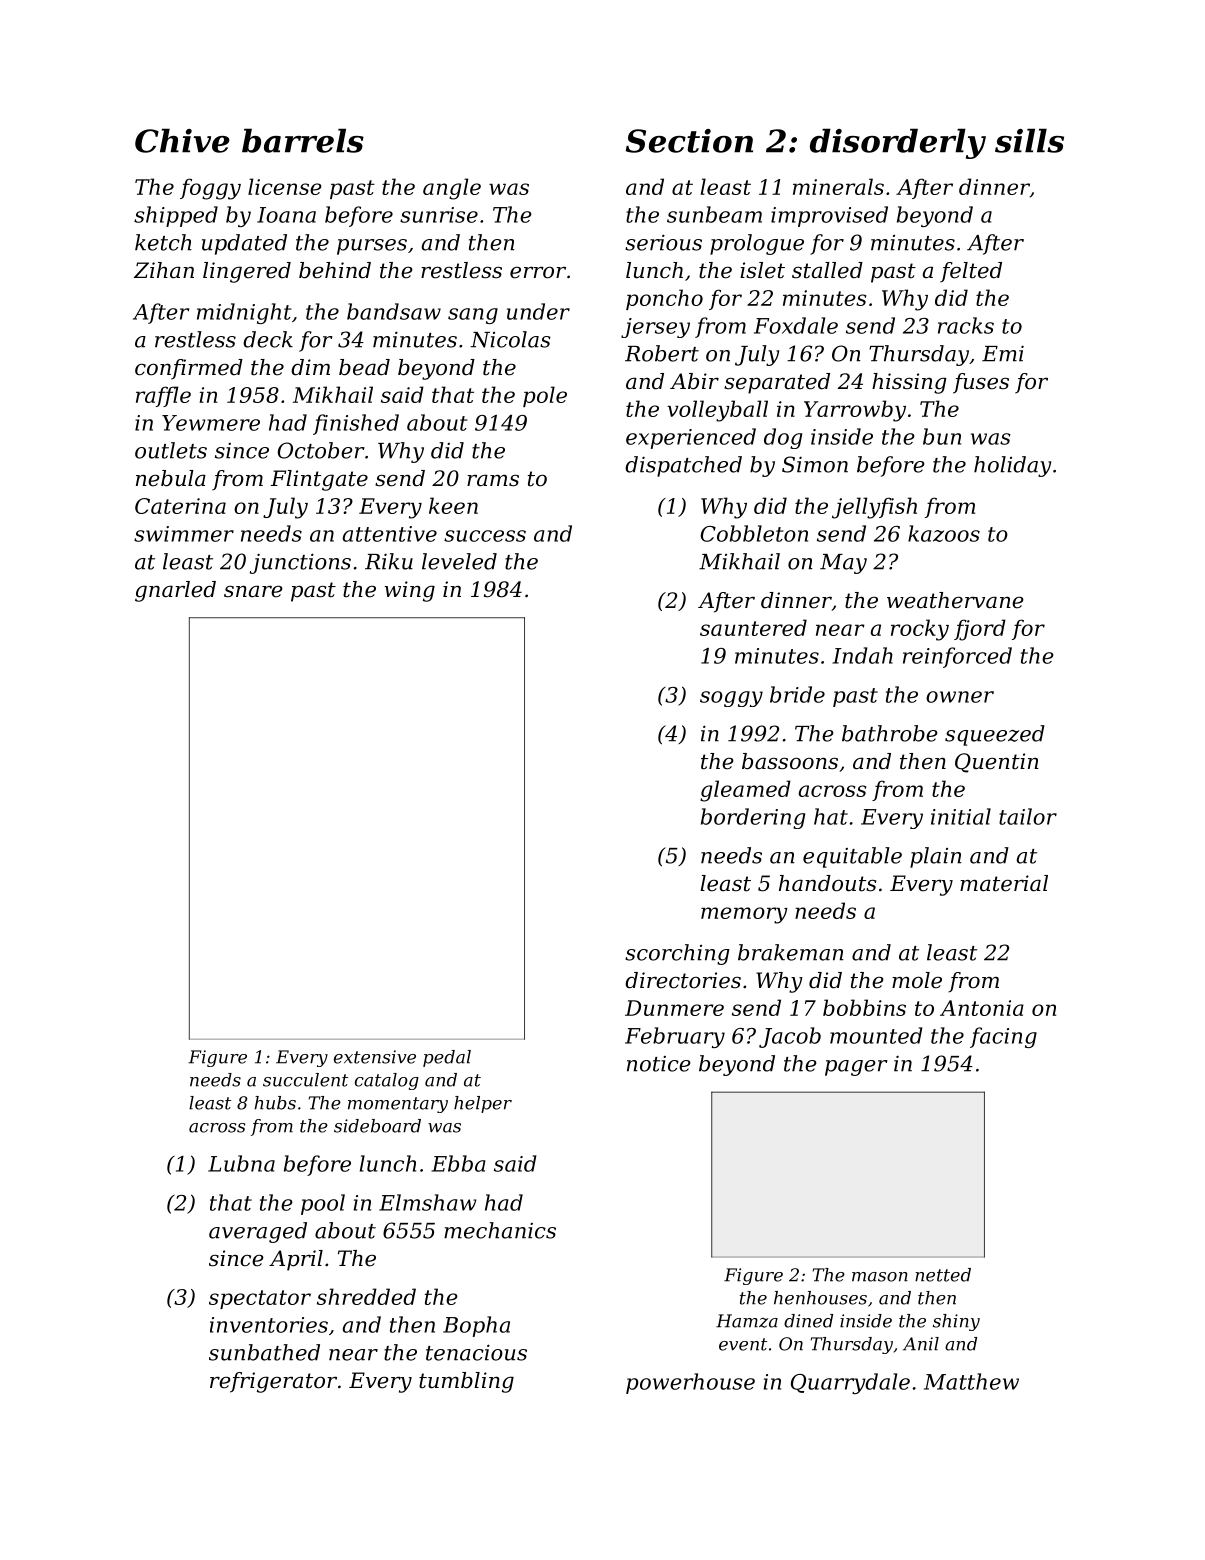 The height and width of the page is (1560, 1205). What do you see at coordinates (211, 423) in the page?
I see `Yewmere` at bounding box center [211, 423].
